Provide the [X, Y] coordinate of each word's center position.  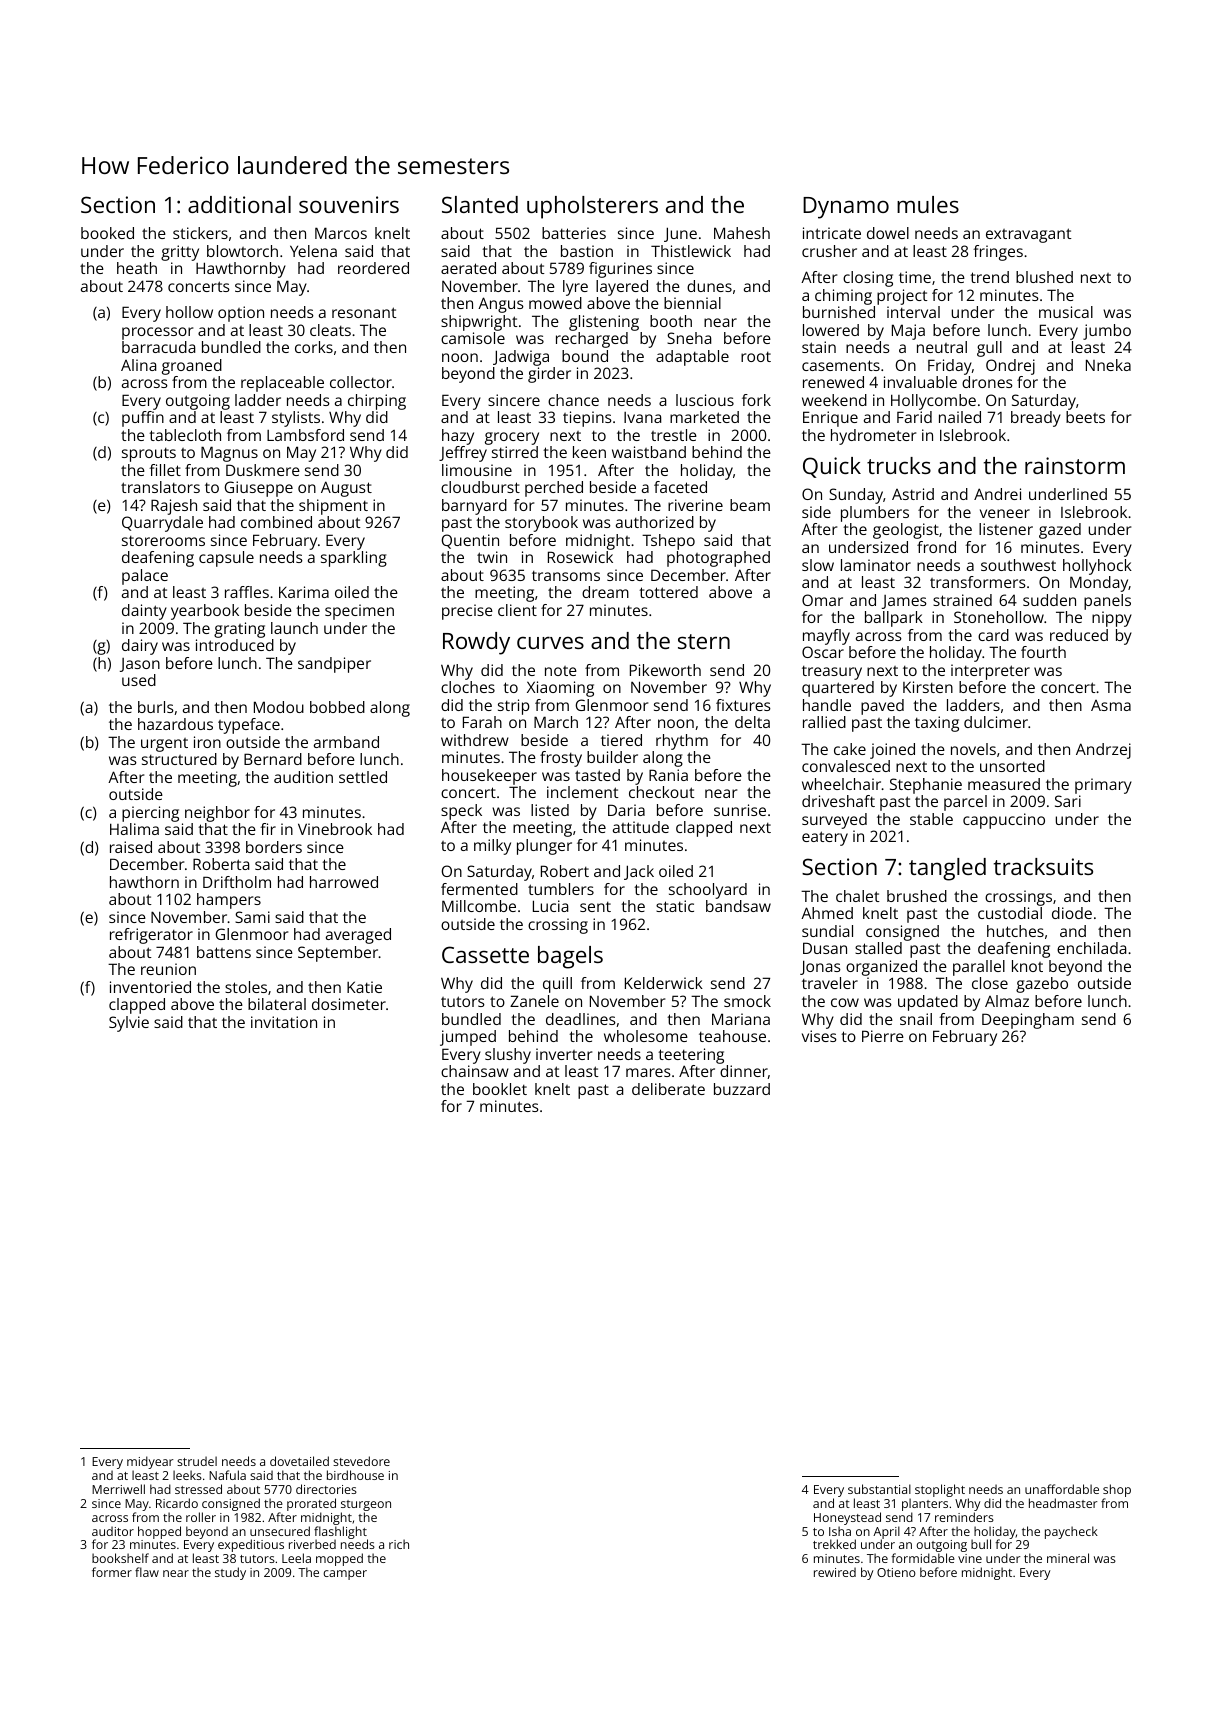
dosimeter [349, 1004]
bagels [570, 957]
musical [1066, 312]
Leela [296, 1558]
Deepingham [1028, 1021]
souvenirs [349, 204]
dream [605, 592]
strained [962, 600]
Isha [840, 1531]
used [139, 680]
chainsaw [475, 1071]
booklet [500, 1089]
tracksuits [1043, 866]
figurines [620, 270]
